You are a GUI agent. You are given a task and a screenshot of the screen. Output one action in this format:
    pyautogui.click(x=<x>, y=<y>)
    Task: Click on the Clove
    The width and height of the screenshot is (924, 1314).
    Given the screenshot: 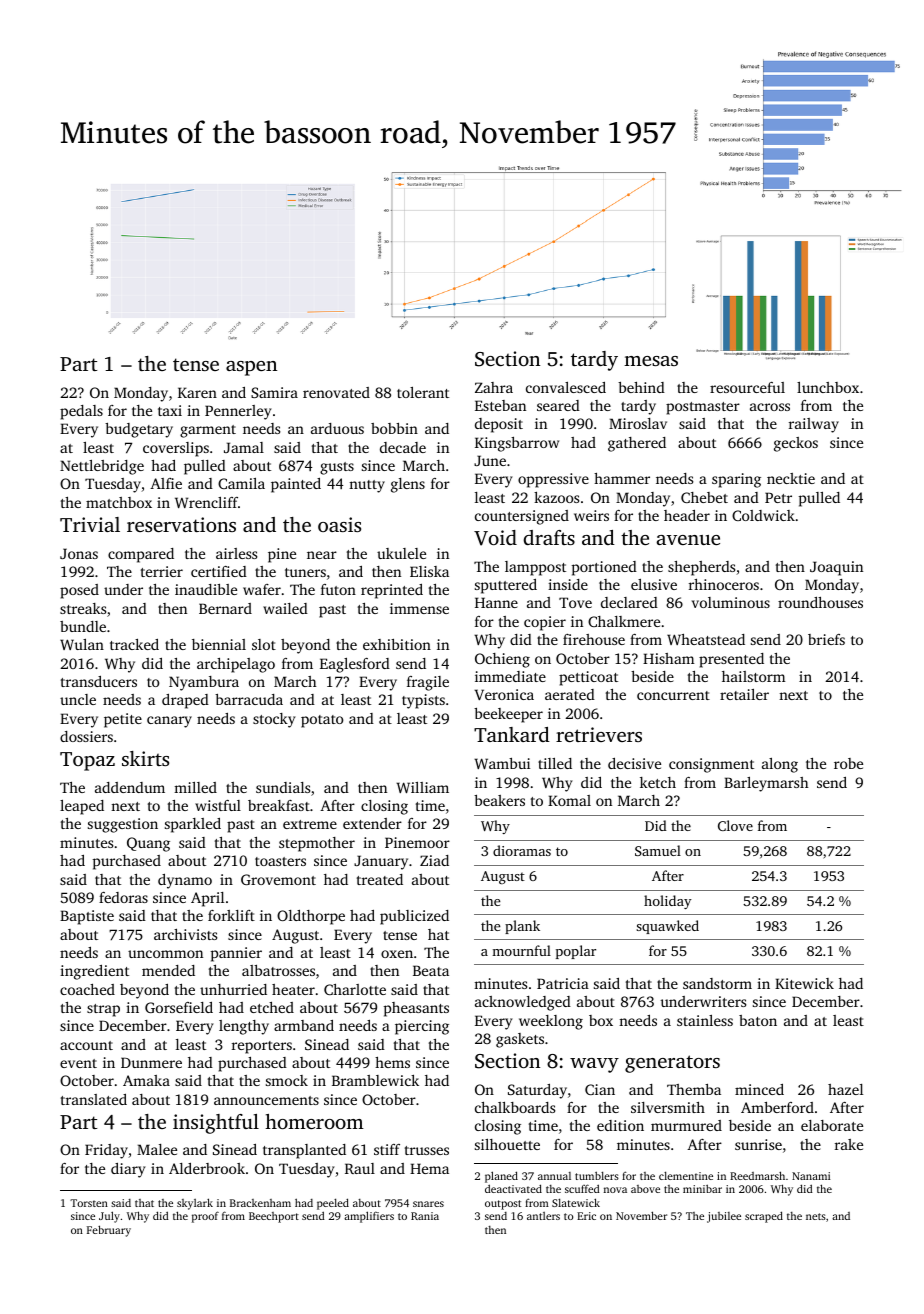 What is the action you would take?
    pyautogui.click(x=735, y=825)
